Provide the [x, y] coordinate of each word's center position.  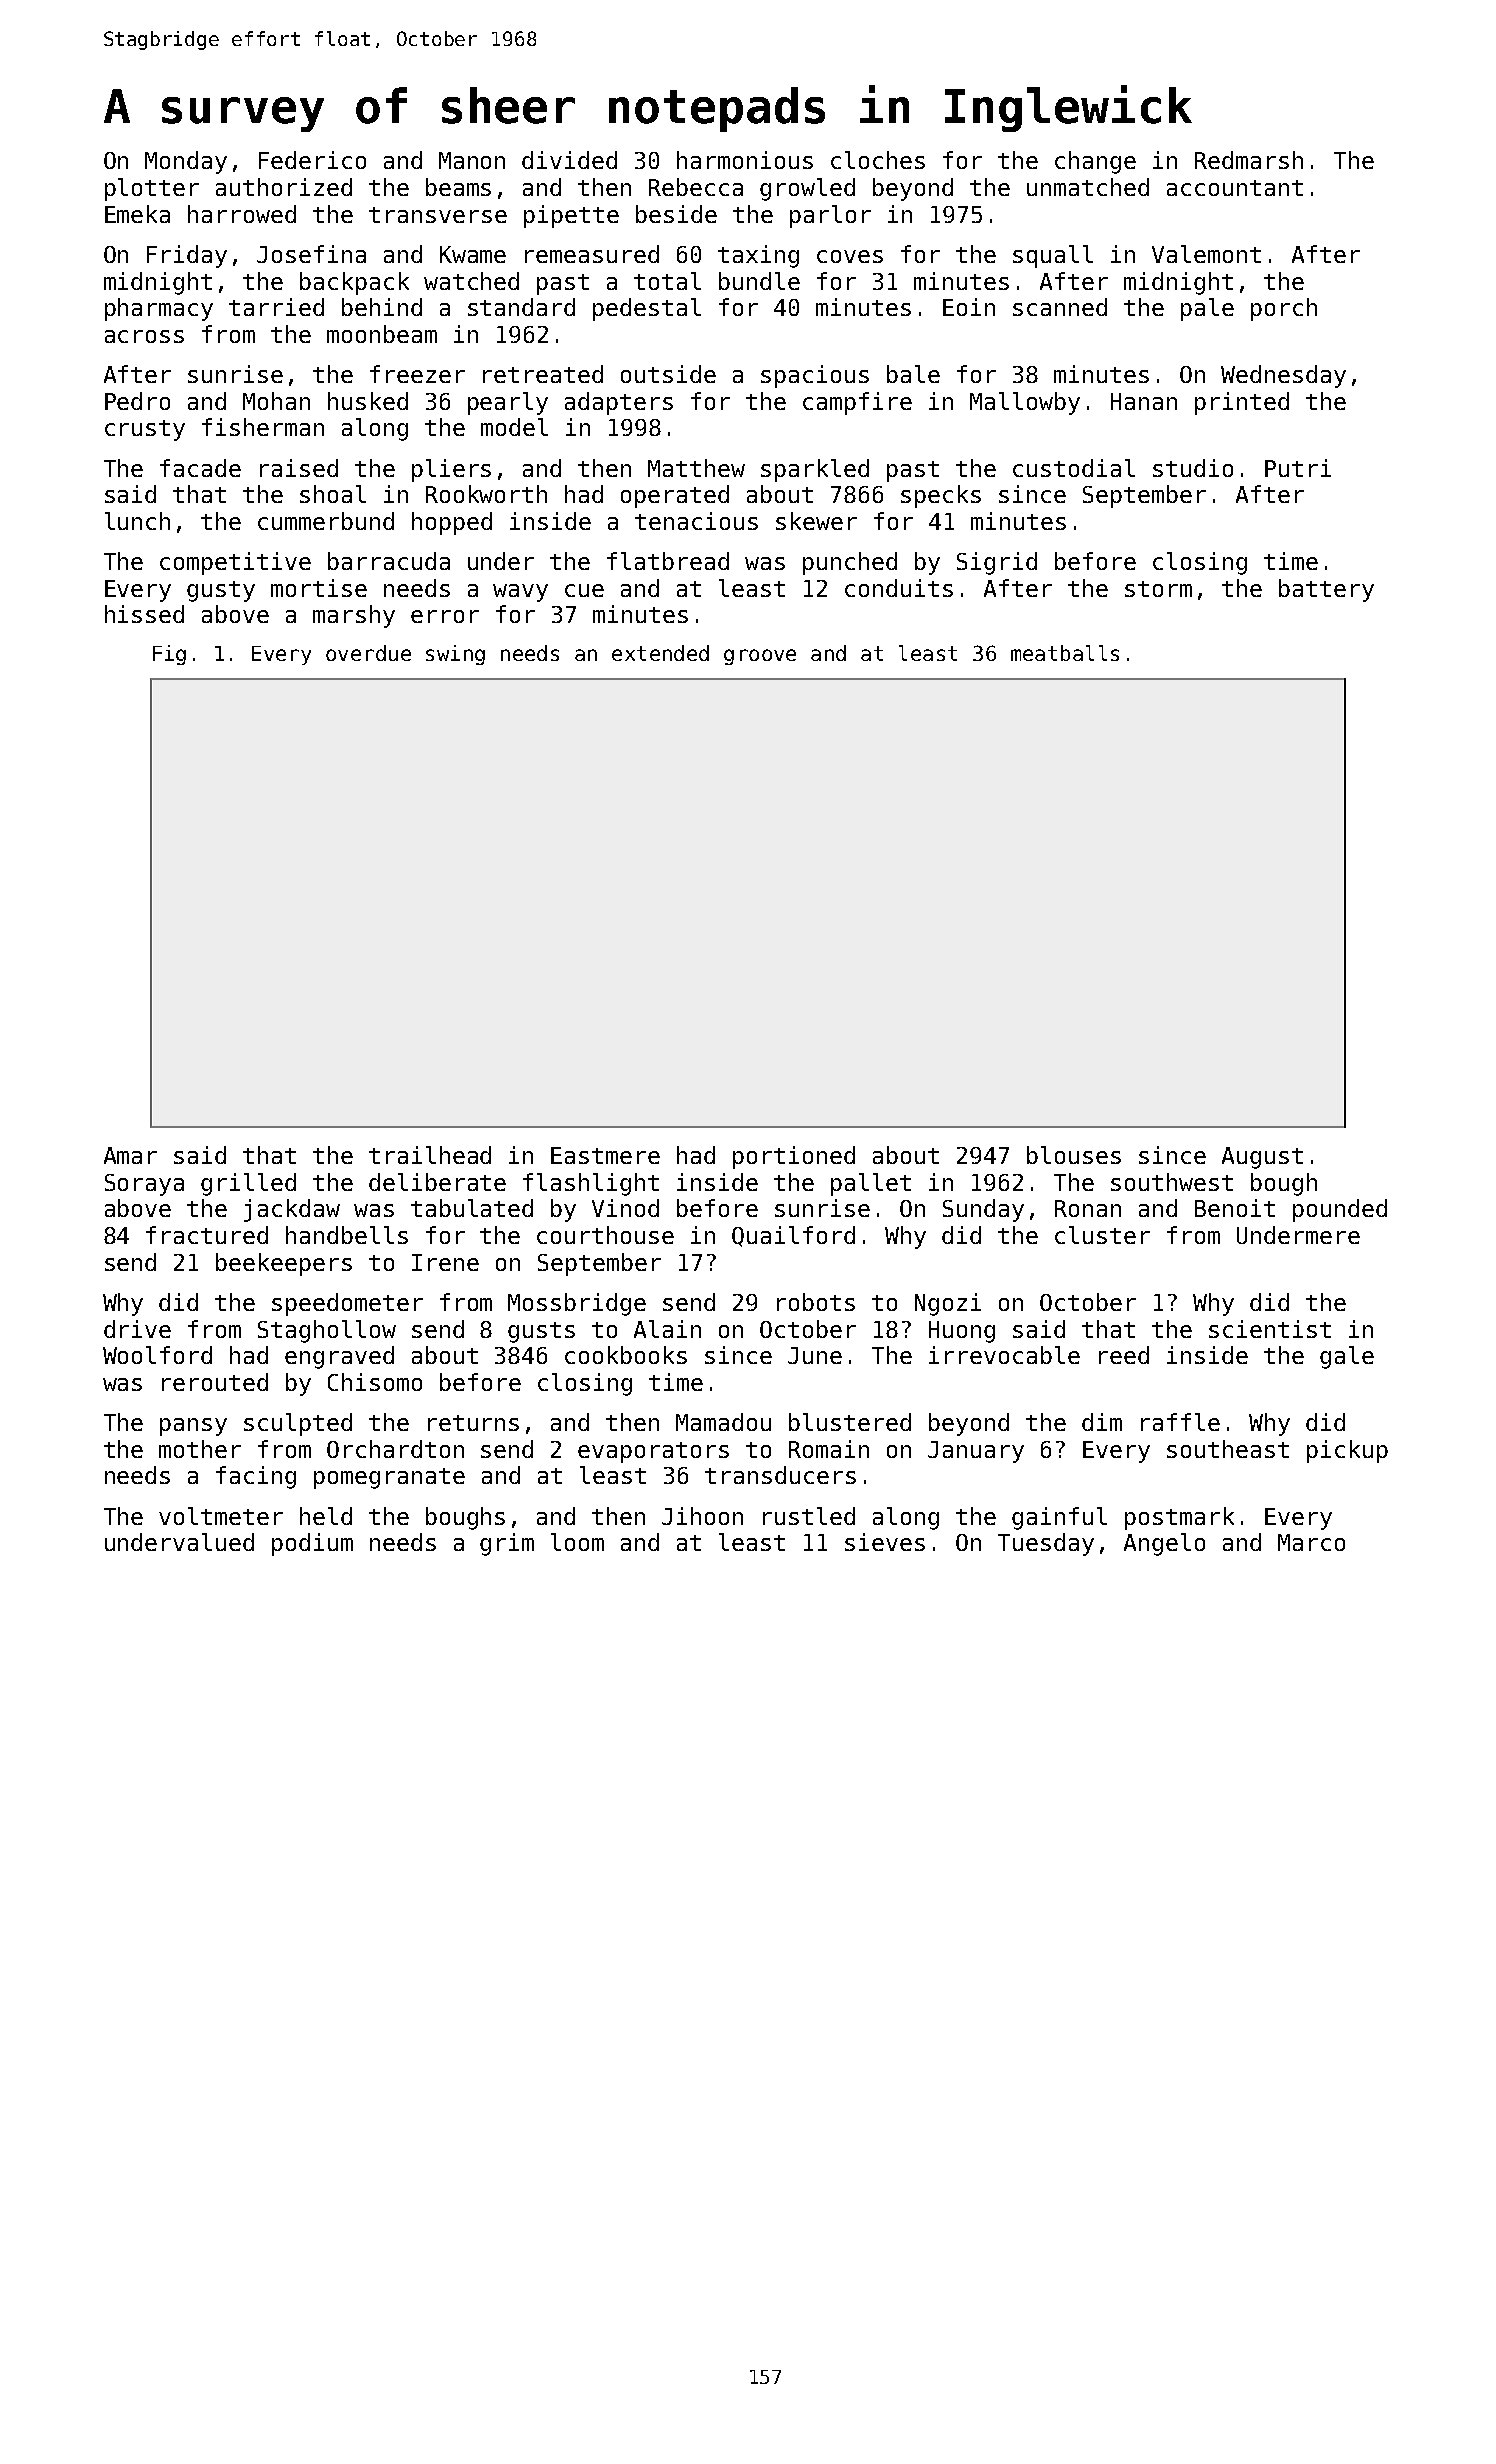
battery [1326, 590]
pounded [1340, 1210]
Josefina [311, 254]
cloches [878, 160]
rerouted [215, 1382]
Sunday [983, 1210]
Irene [445, 1262]
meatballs [1065, 653]
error [445, 616]
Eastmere [605, 1155]
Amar [130, 1155]
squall [1053, 256]
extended [660, 653]
